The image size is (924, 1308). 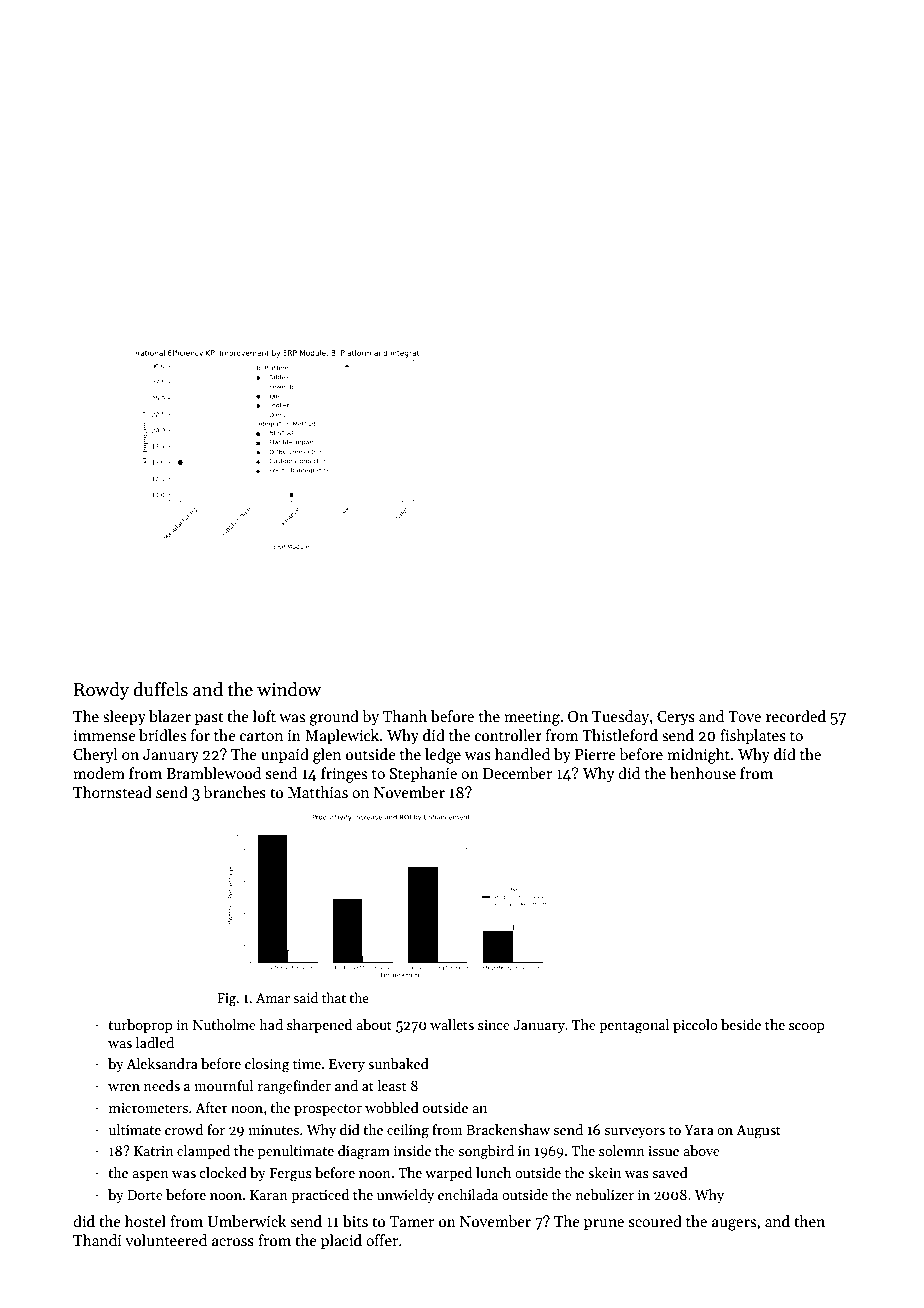 What do you see at coordinates (703, 773) in the screenshot?
I see `henhouse` at bounding box center [703, 773].
